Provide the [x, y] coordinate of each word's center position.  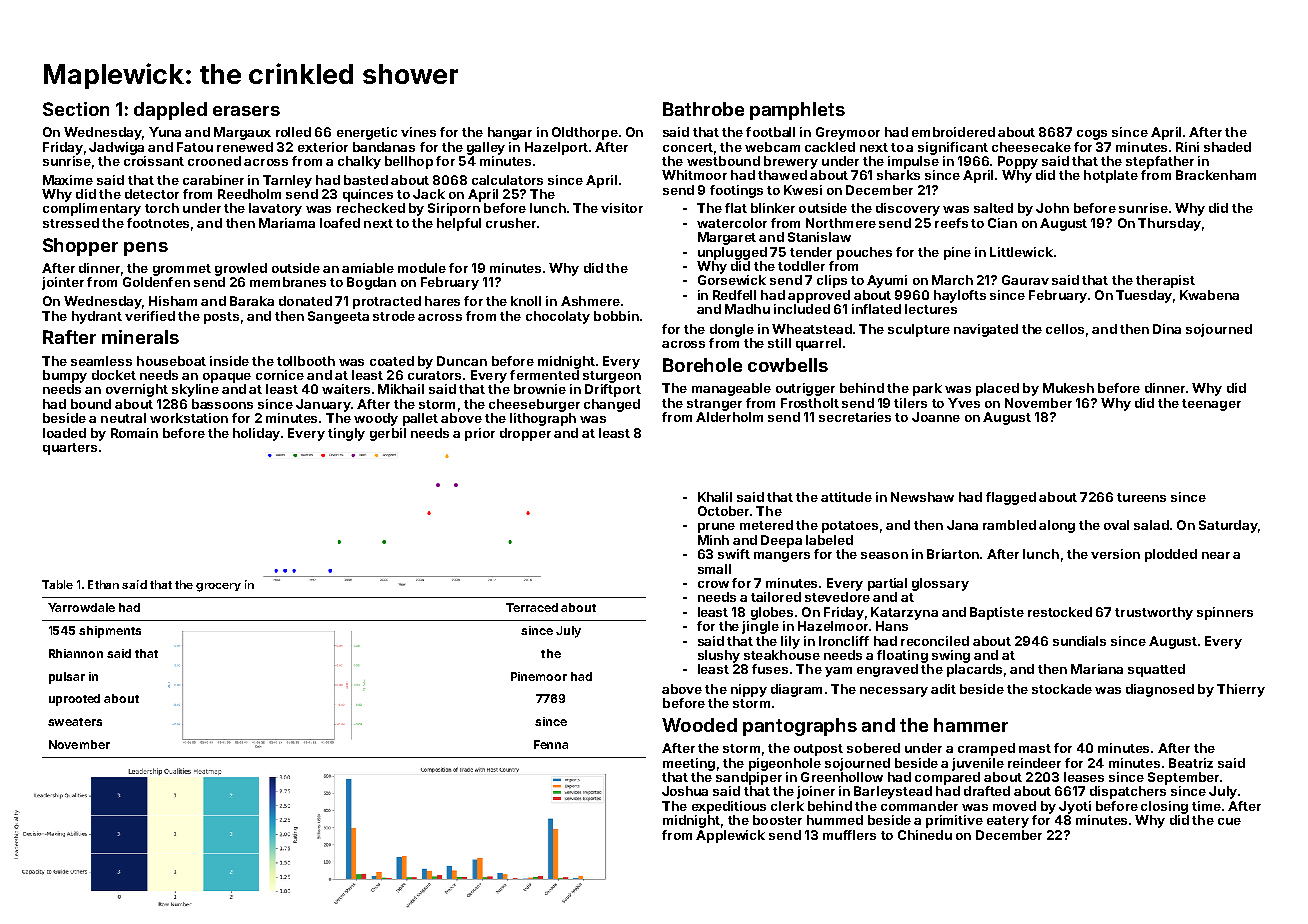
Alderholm [729, 417]
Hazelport [556, 148]
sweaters [75, 722]
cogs [1092, 135]
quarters [70, 449]
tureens [1141, 497]
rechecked [371, 208]
